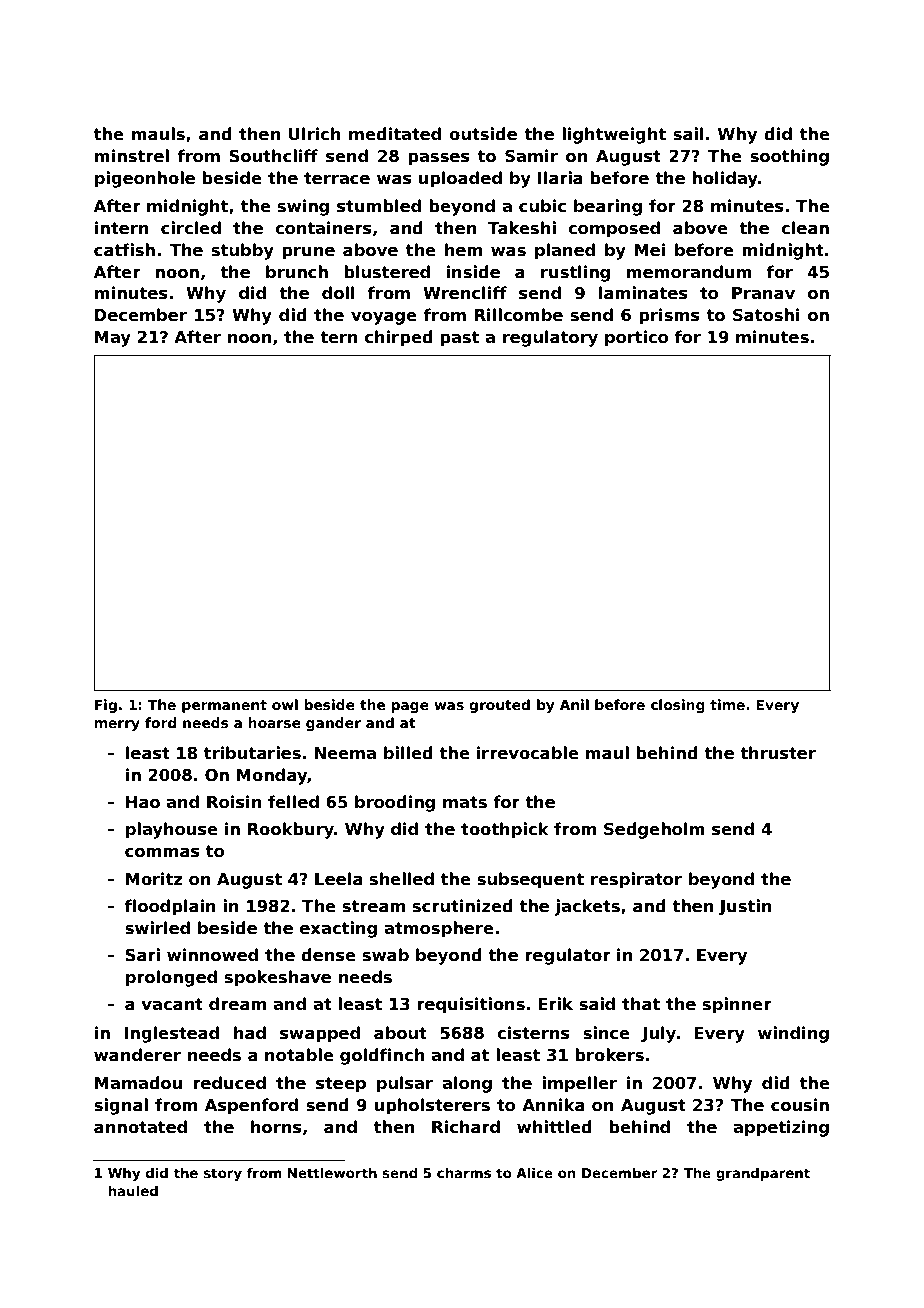 Image resolution: width=924 pixels, height=1308 pixels. I want to click on Pranav, so click(763, 293).
